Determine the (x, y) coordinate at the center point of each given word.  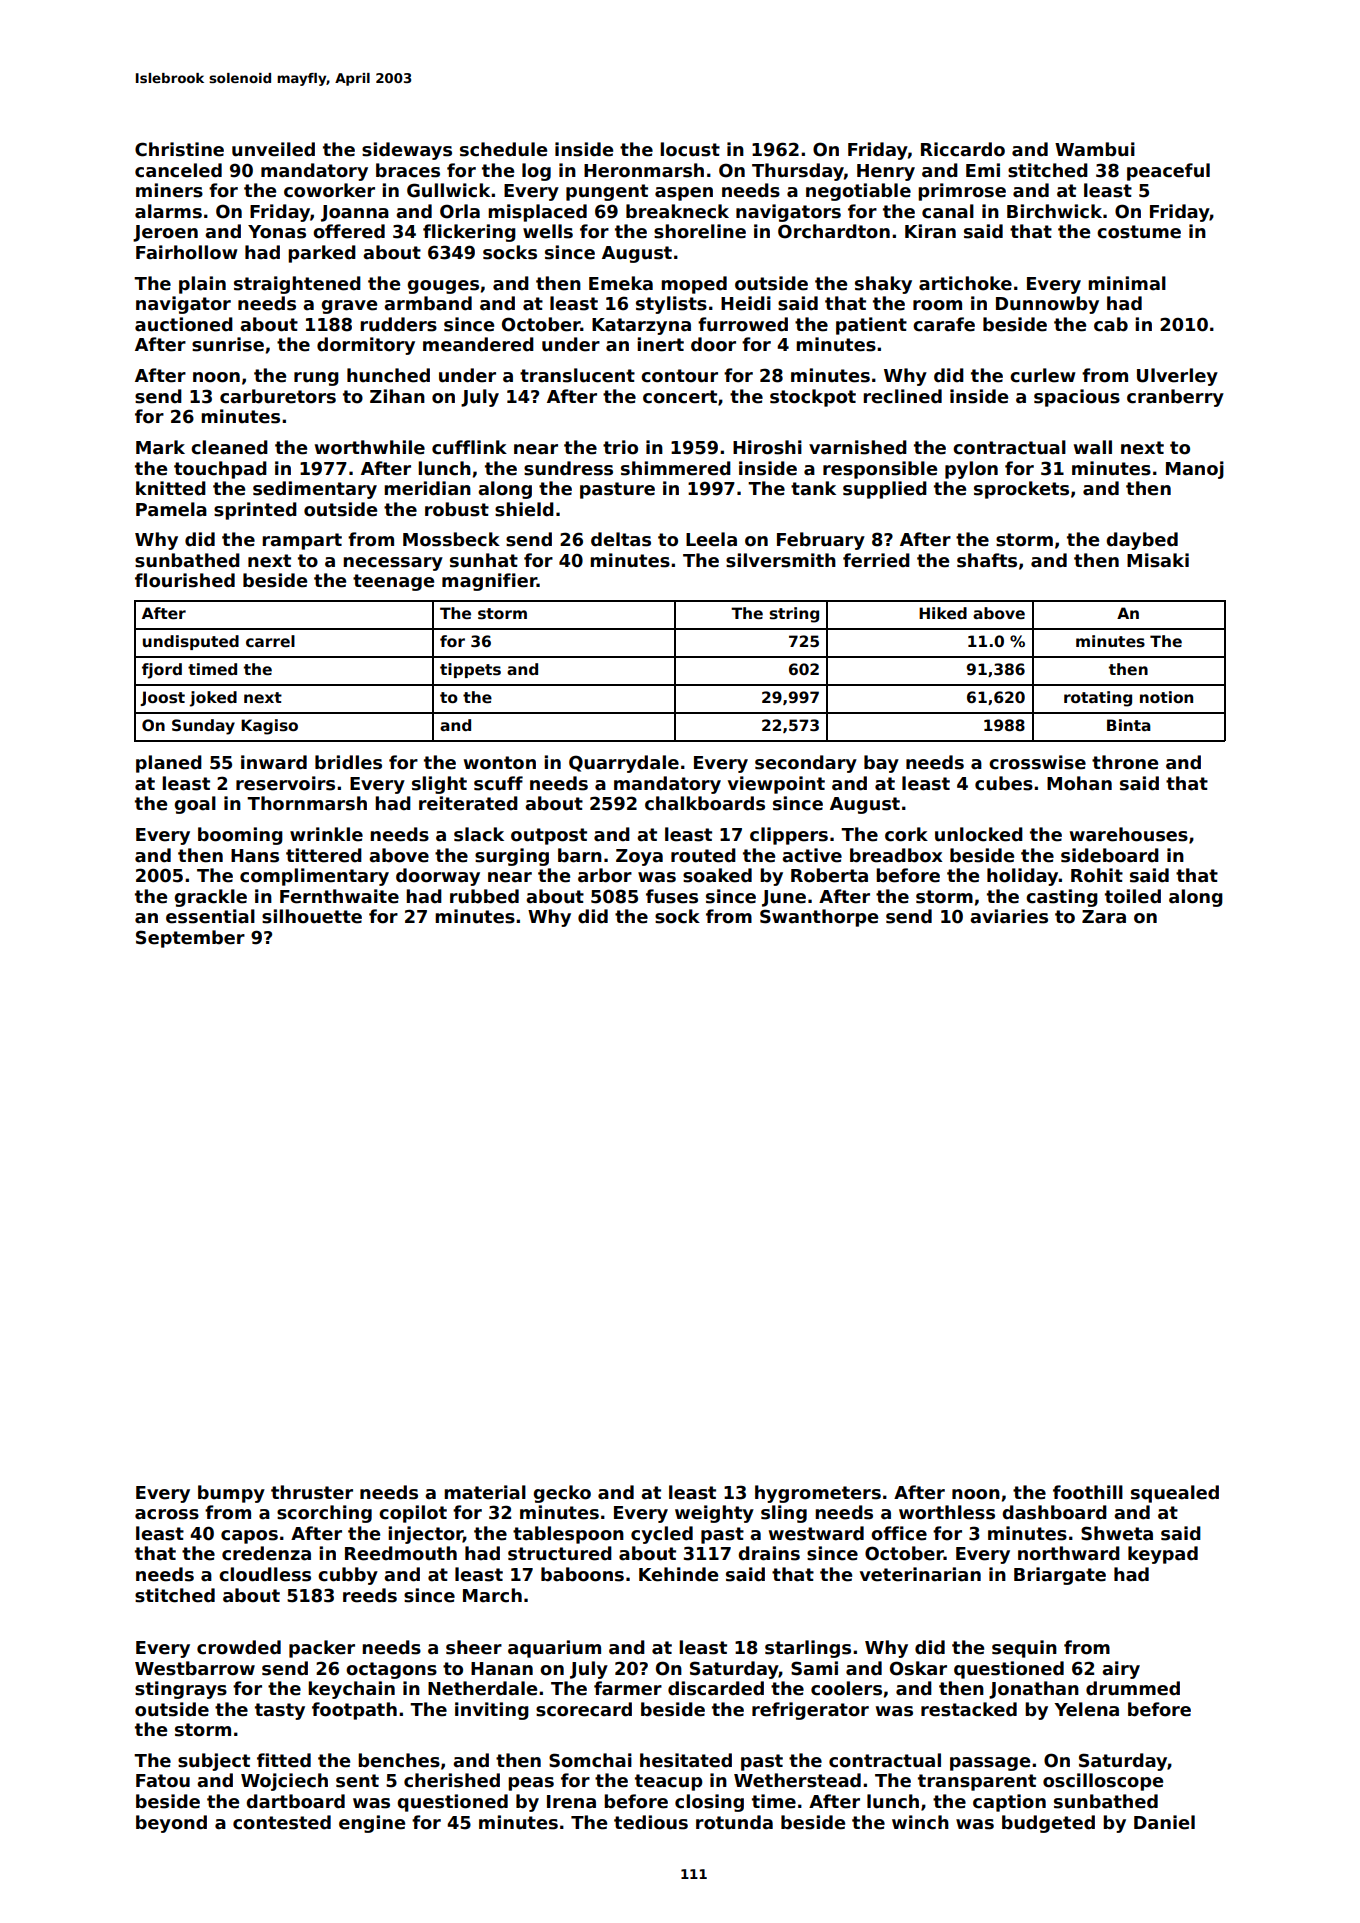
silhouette (312, 916)
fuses (672, 896)
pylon (971, 470)
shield (524, 509)
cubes (1004, 783)
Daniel (1164, 1822)
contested (282, 1822)
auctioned (184, 324)
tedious (651, 1822)
